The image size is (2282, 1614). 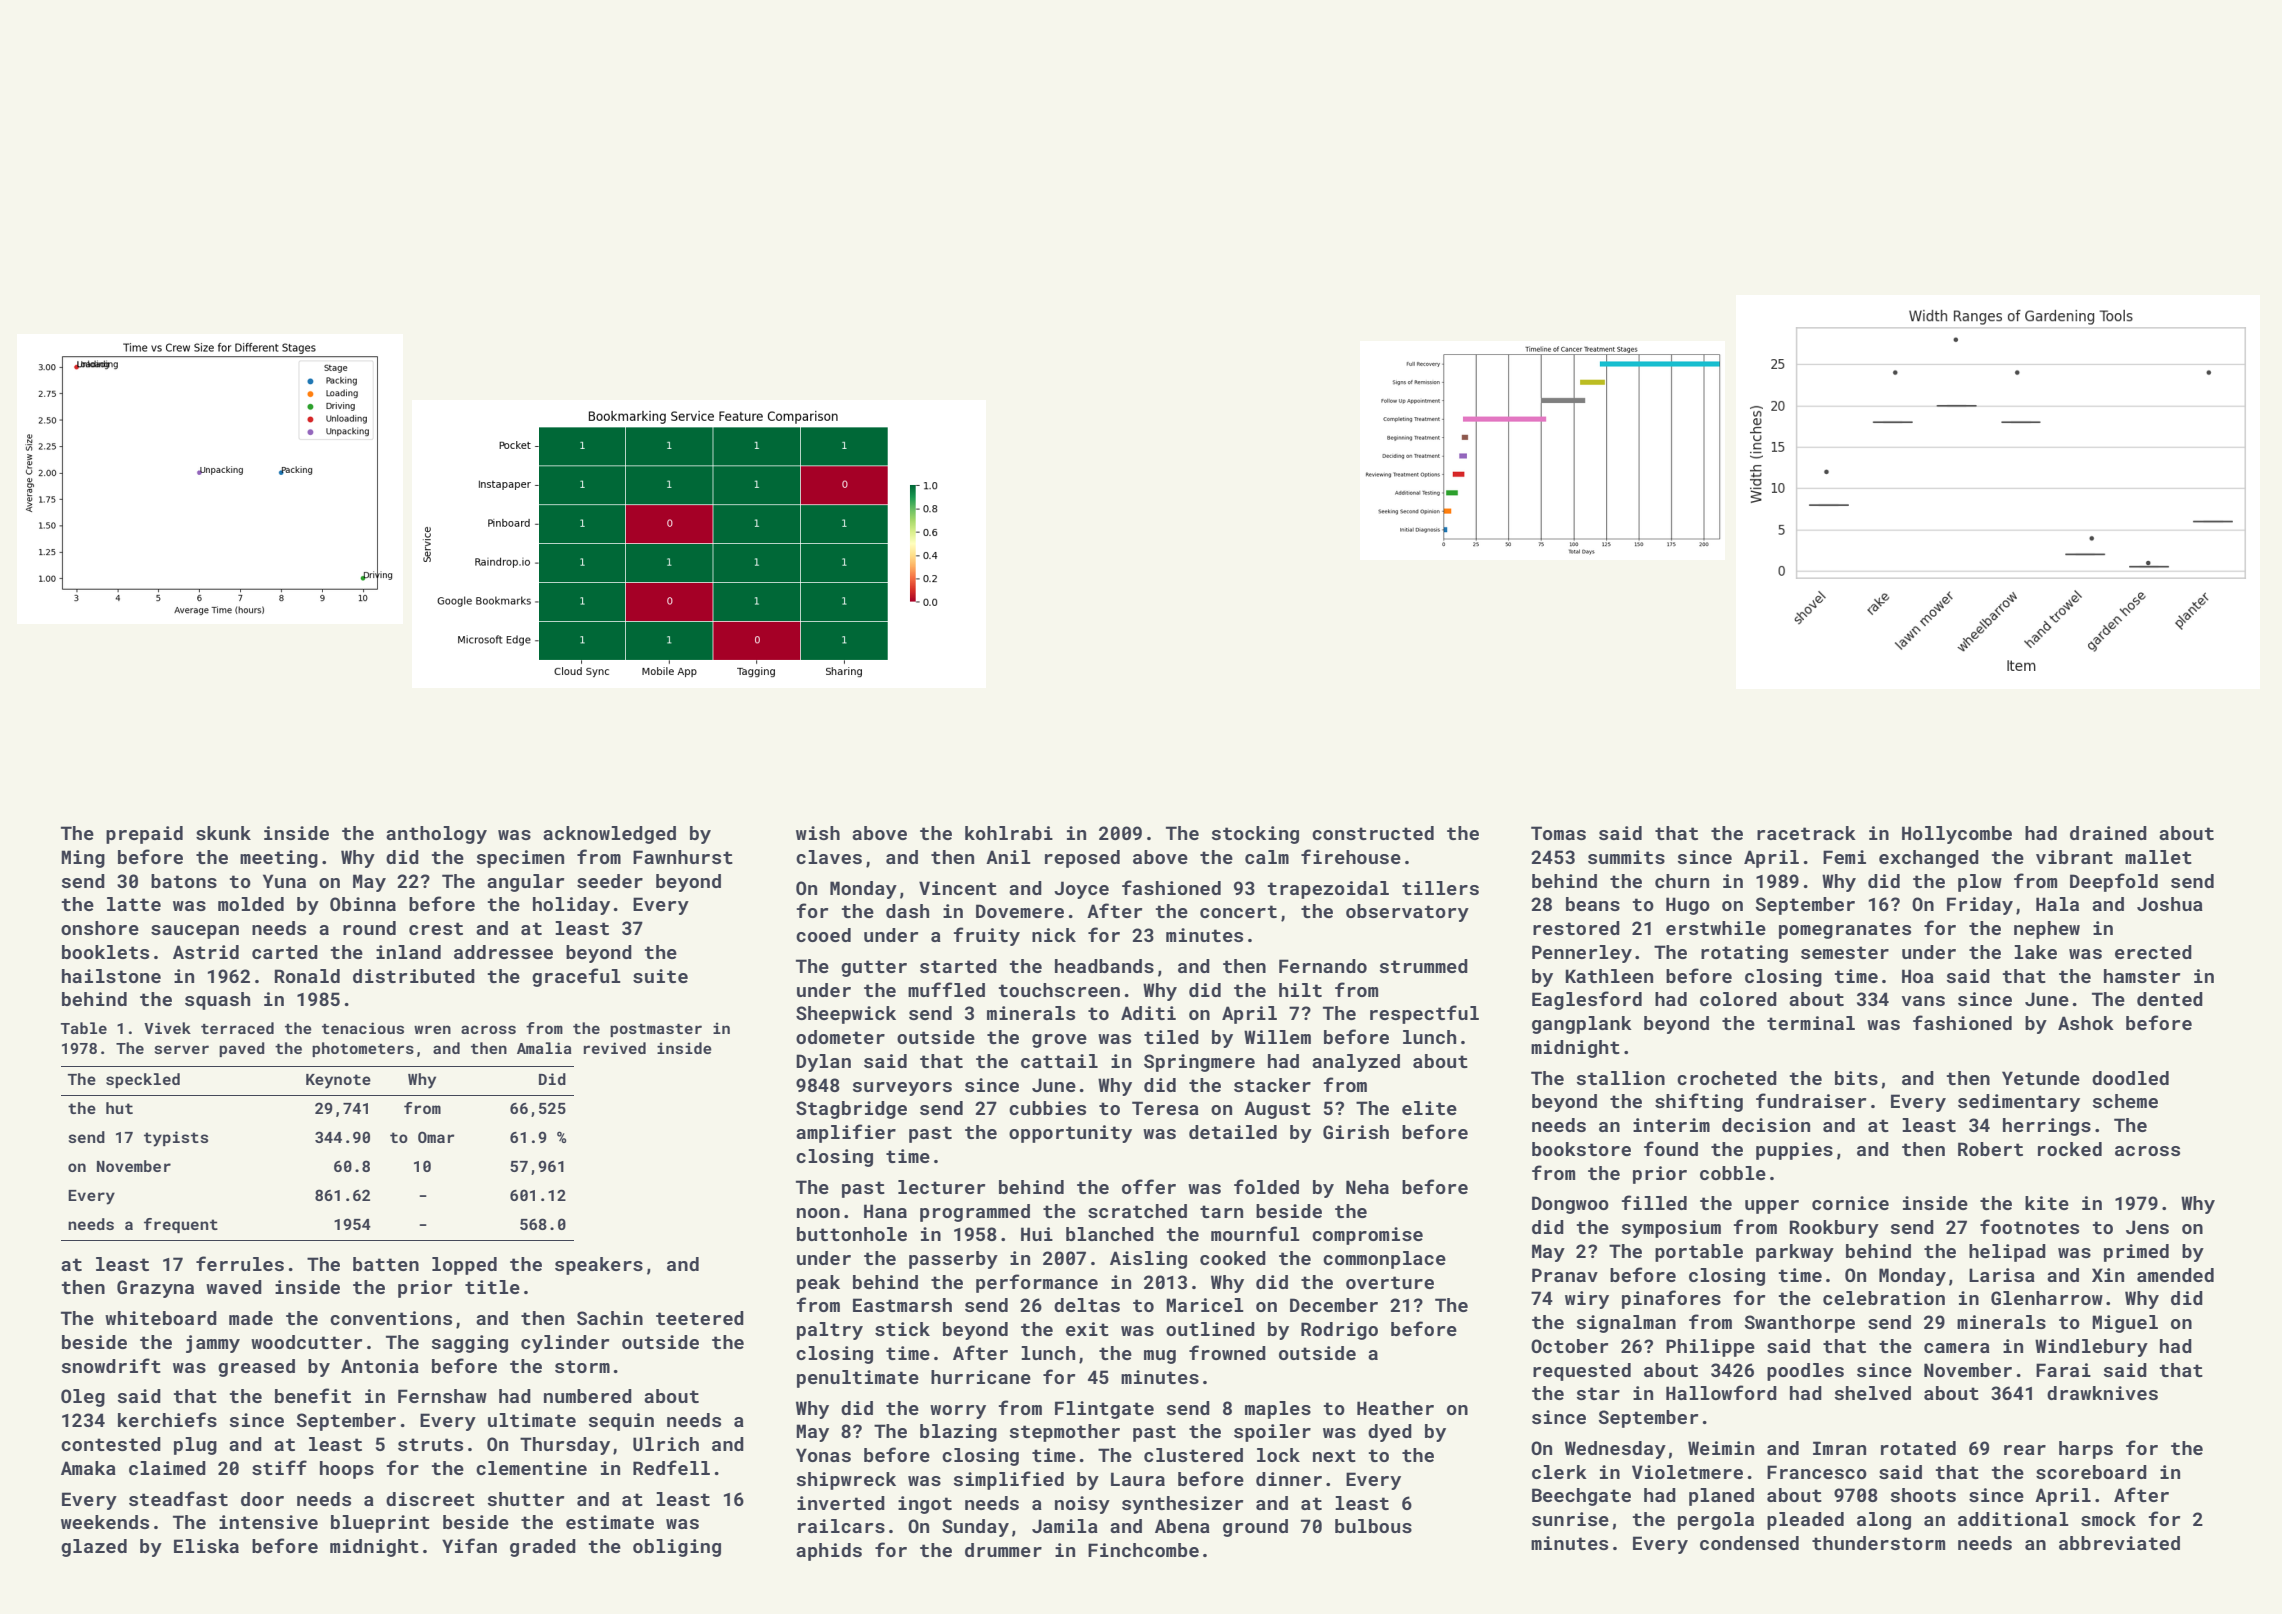 I want to click on onshore, so click(x=100, y=928).
